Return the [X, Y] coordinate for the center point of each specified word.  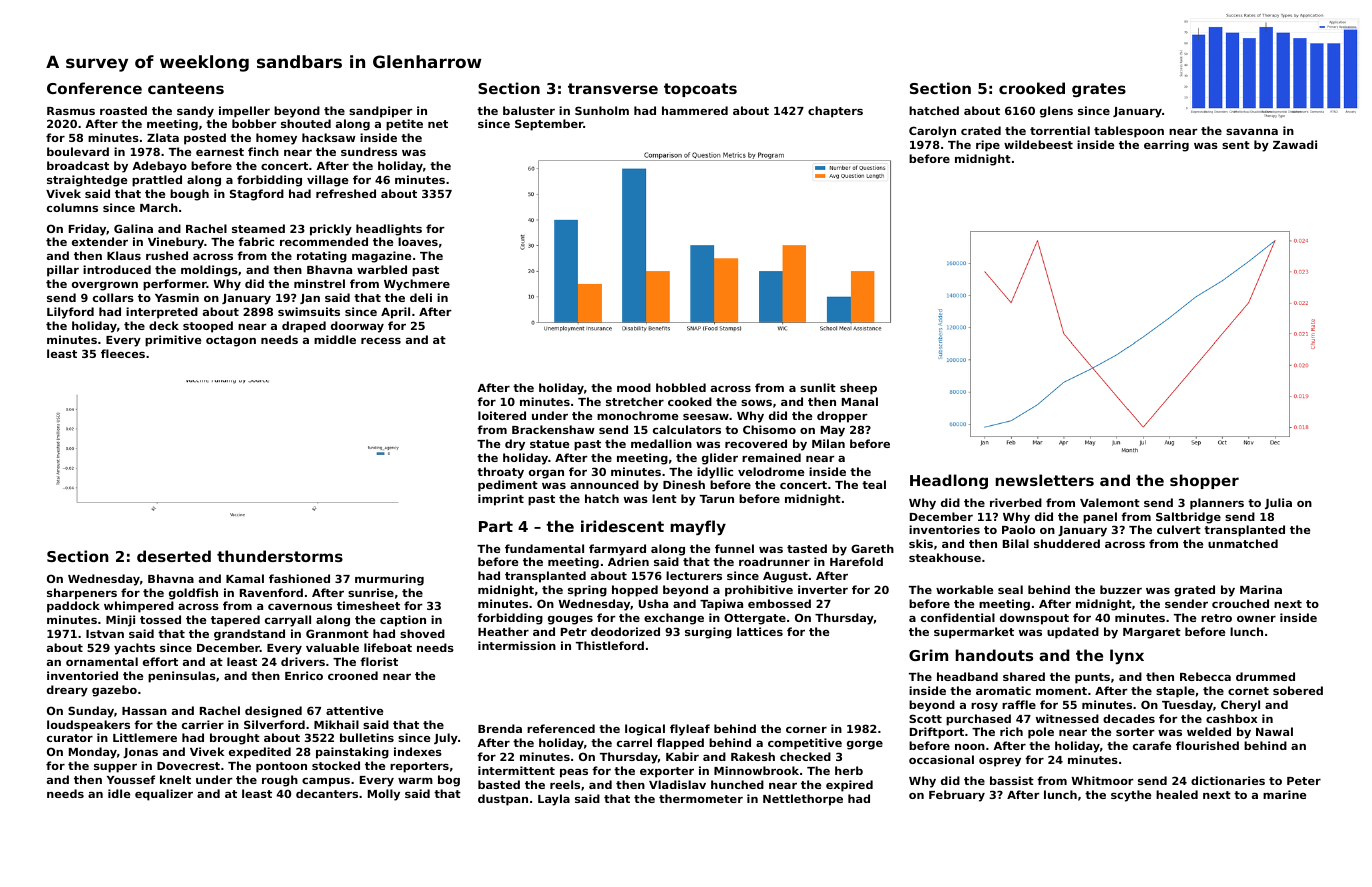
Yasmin [177, 297]
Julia [1278, 503]
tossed [160, 619]
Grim [928, 655]
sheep [858, 389]
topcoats [700, 90]
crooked [1032, 88]
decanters [327, 793]
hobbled [681, 387]
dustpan [503, 800]
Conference [94, 88]
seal [1010, 589]
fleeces [123, 353]
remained [771, 457]
